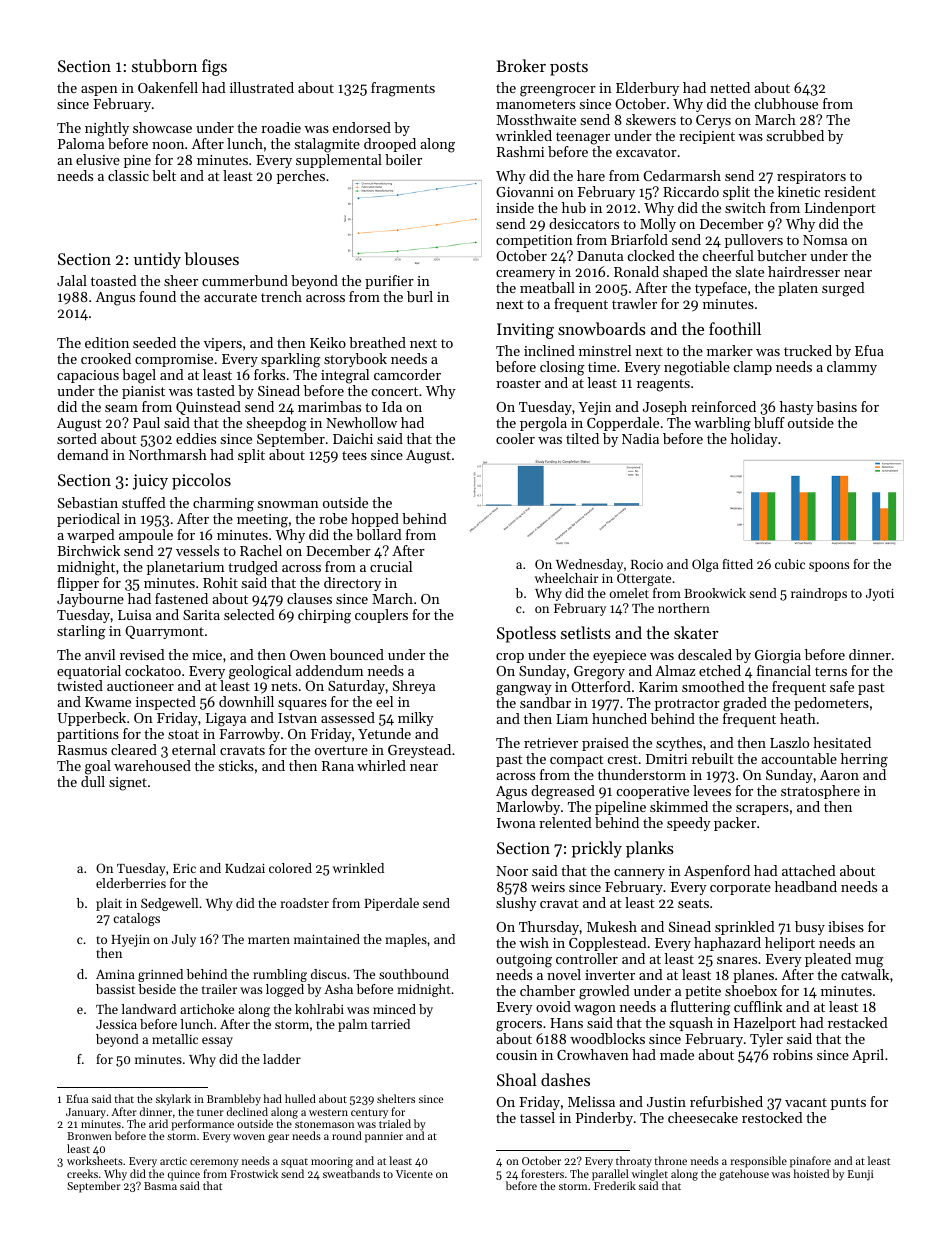  What do you see at coordinates (83, 454) in the screenshot?
I see `demand` at bounding box center [83, 454].
